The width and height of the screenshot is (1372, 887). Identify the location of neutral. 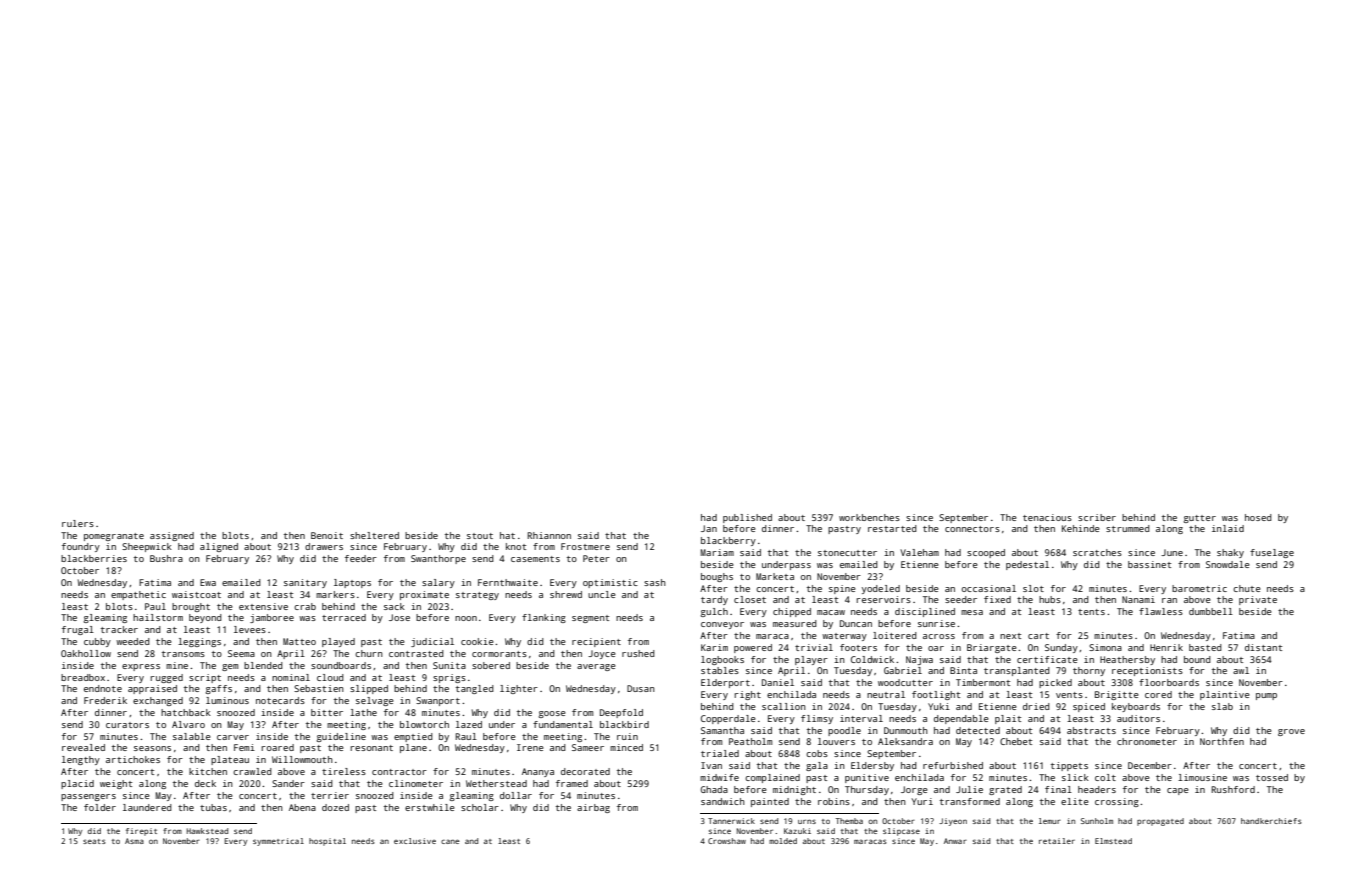
(886, 694).
